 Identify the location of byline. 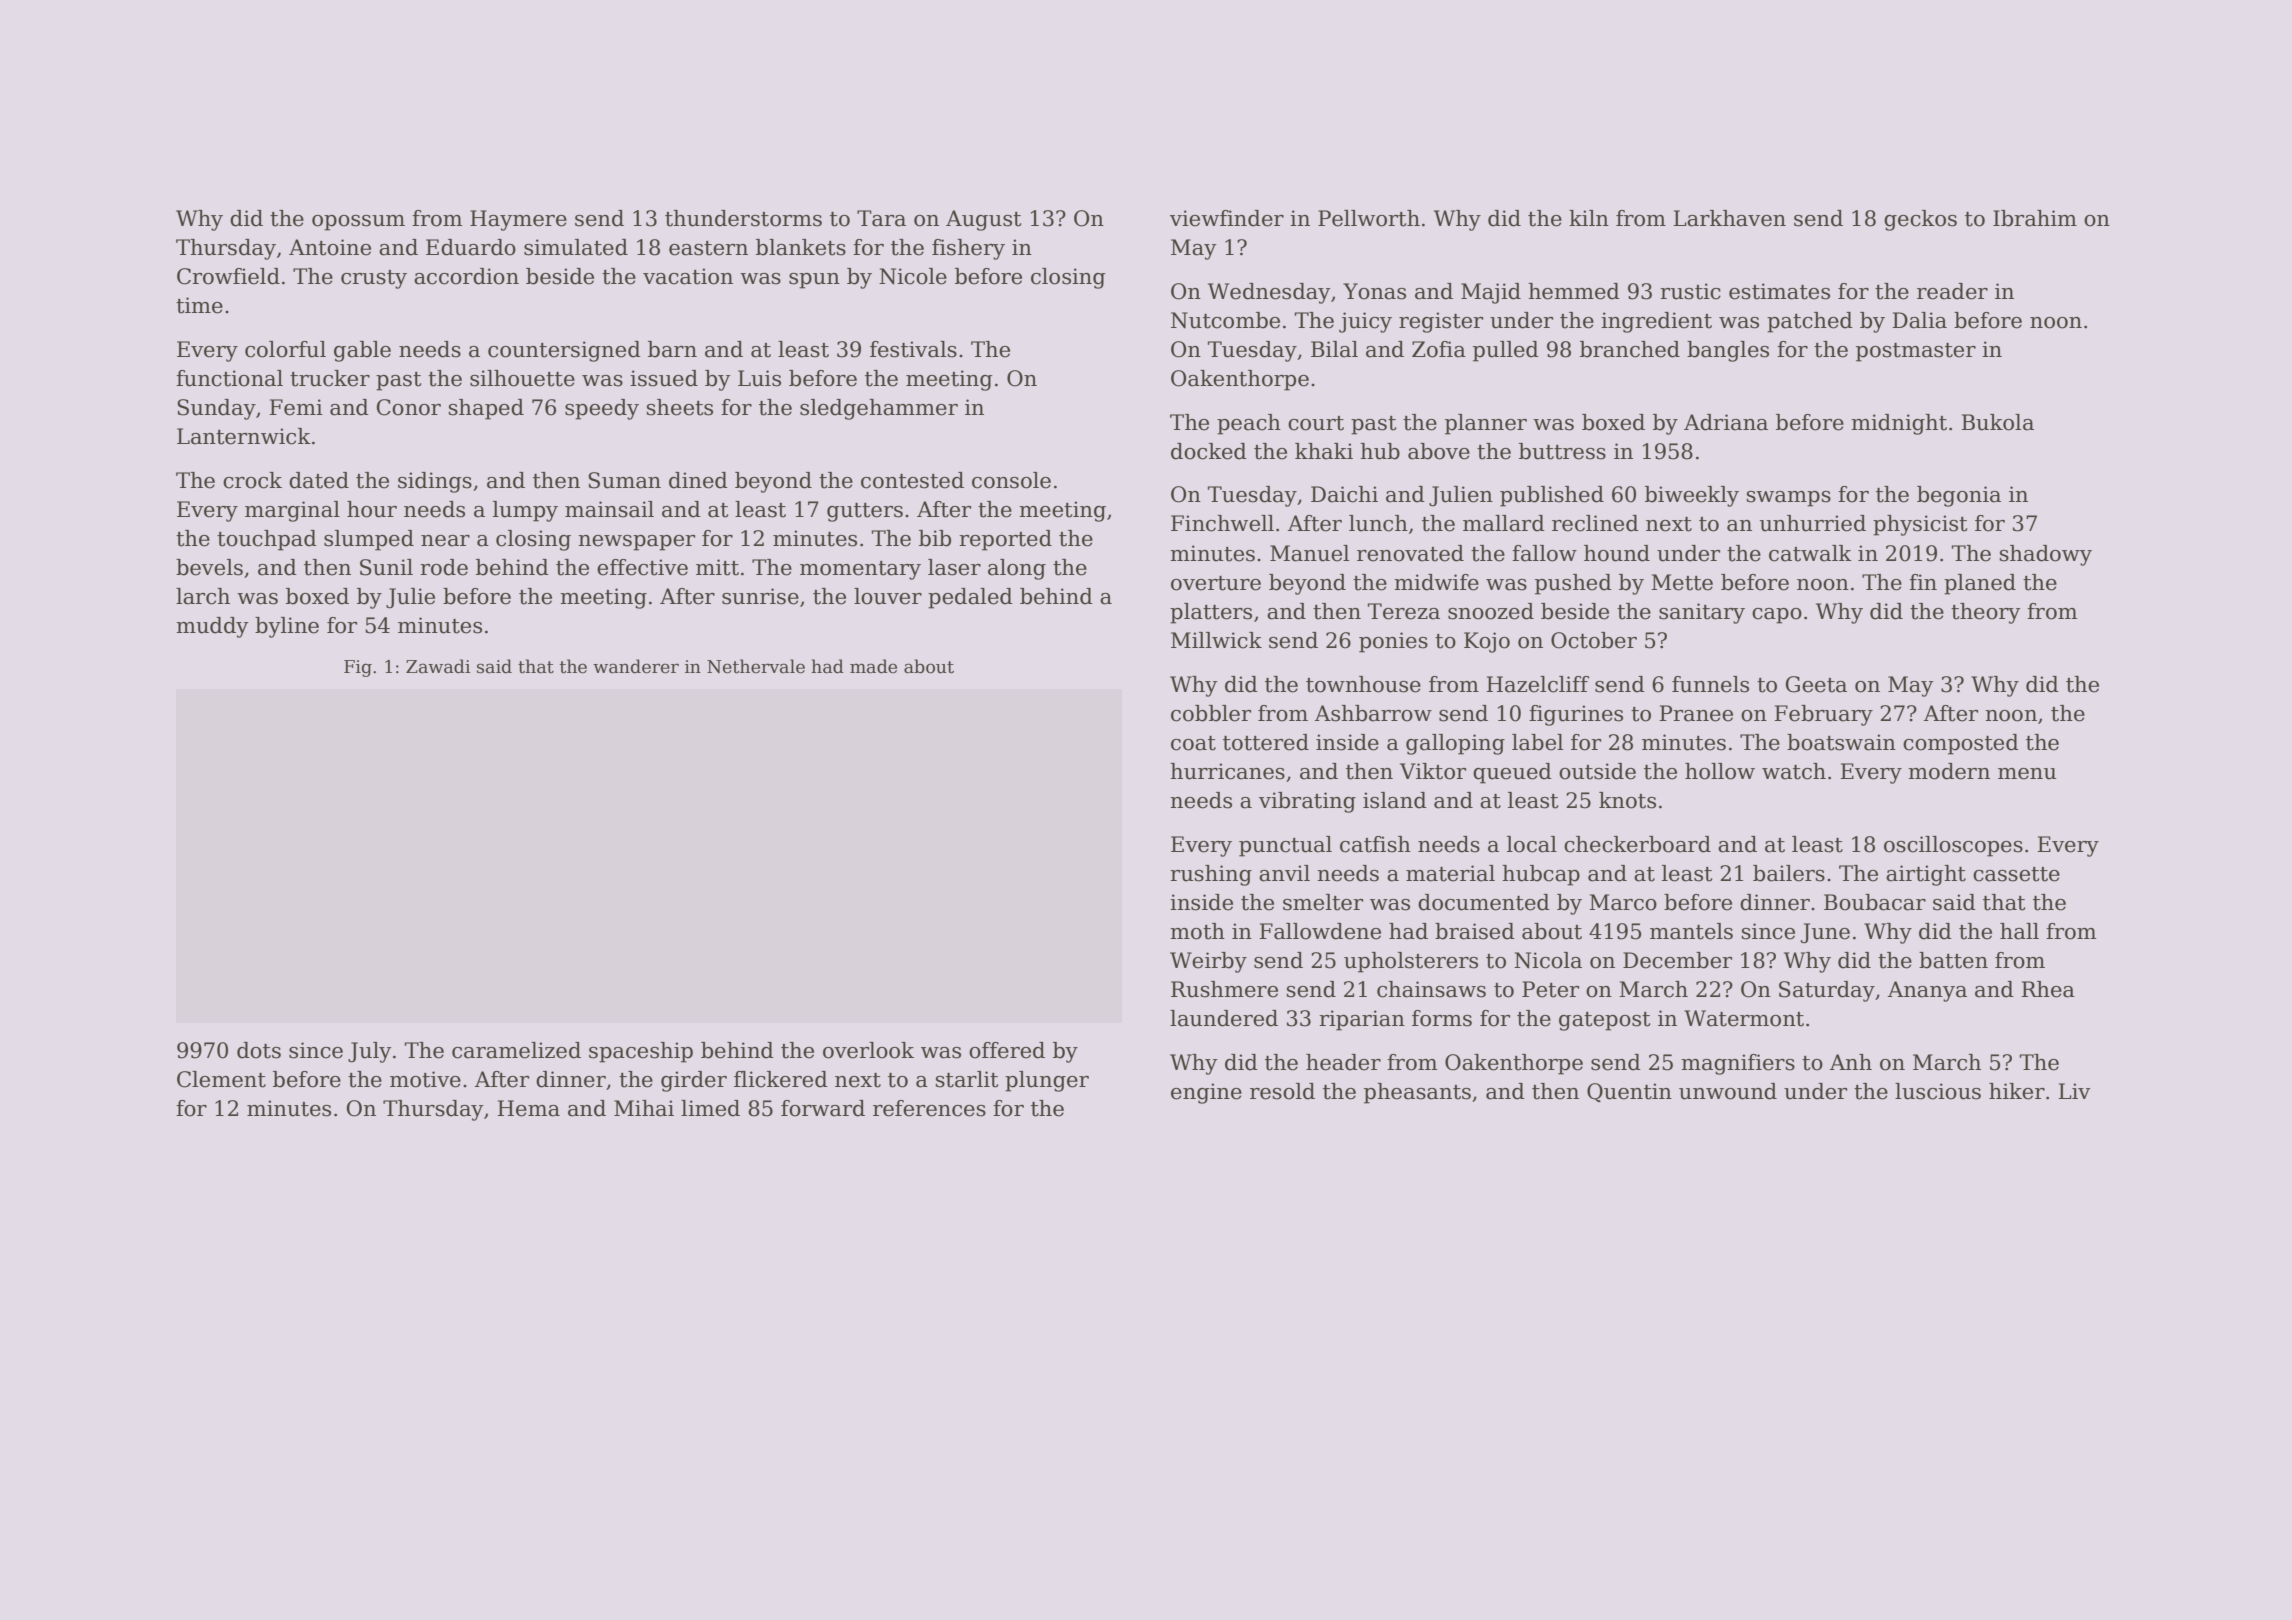
(287, 627).
